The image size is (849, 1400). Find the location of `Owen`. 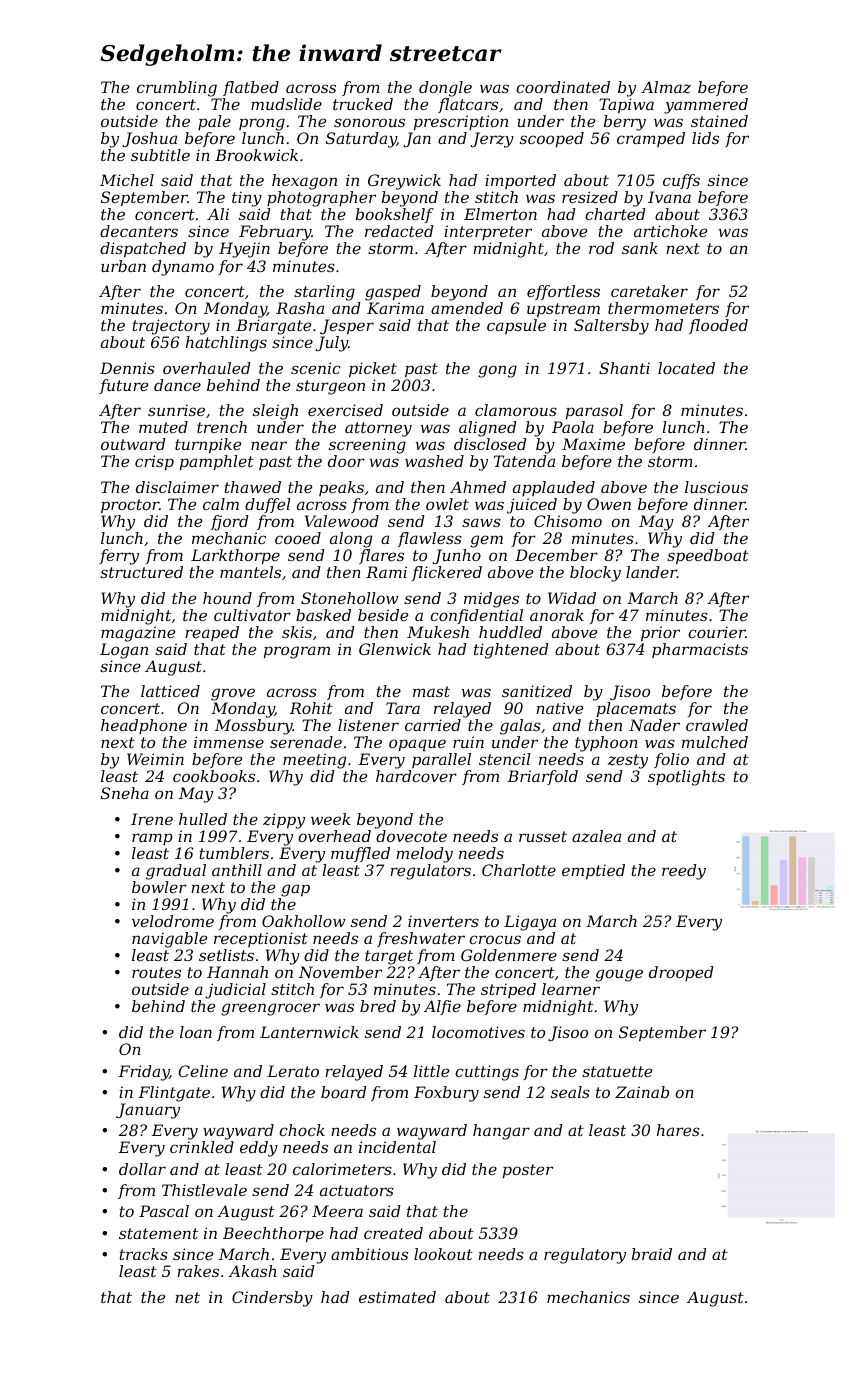

Owen is located at coordinates (609, 504).
